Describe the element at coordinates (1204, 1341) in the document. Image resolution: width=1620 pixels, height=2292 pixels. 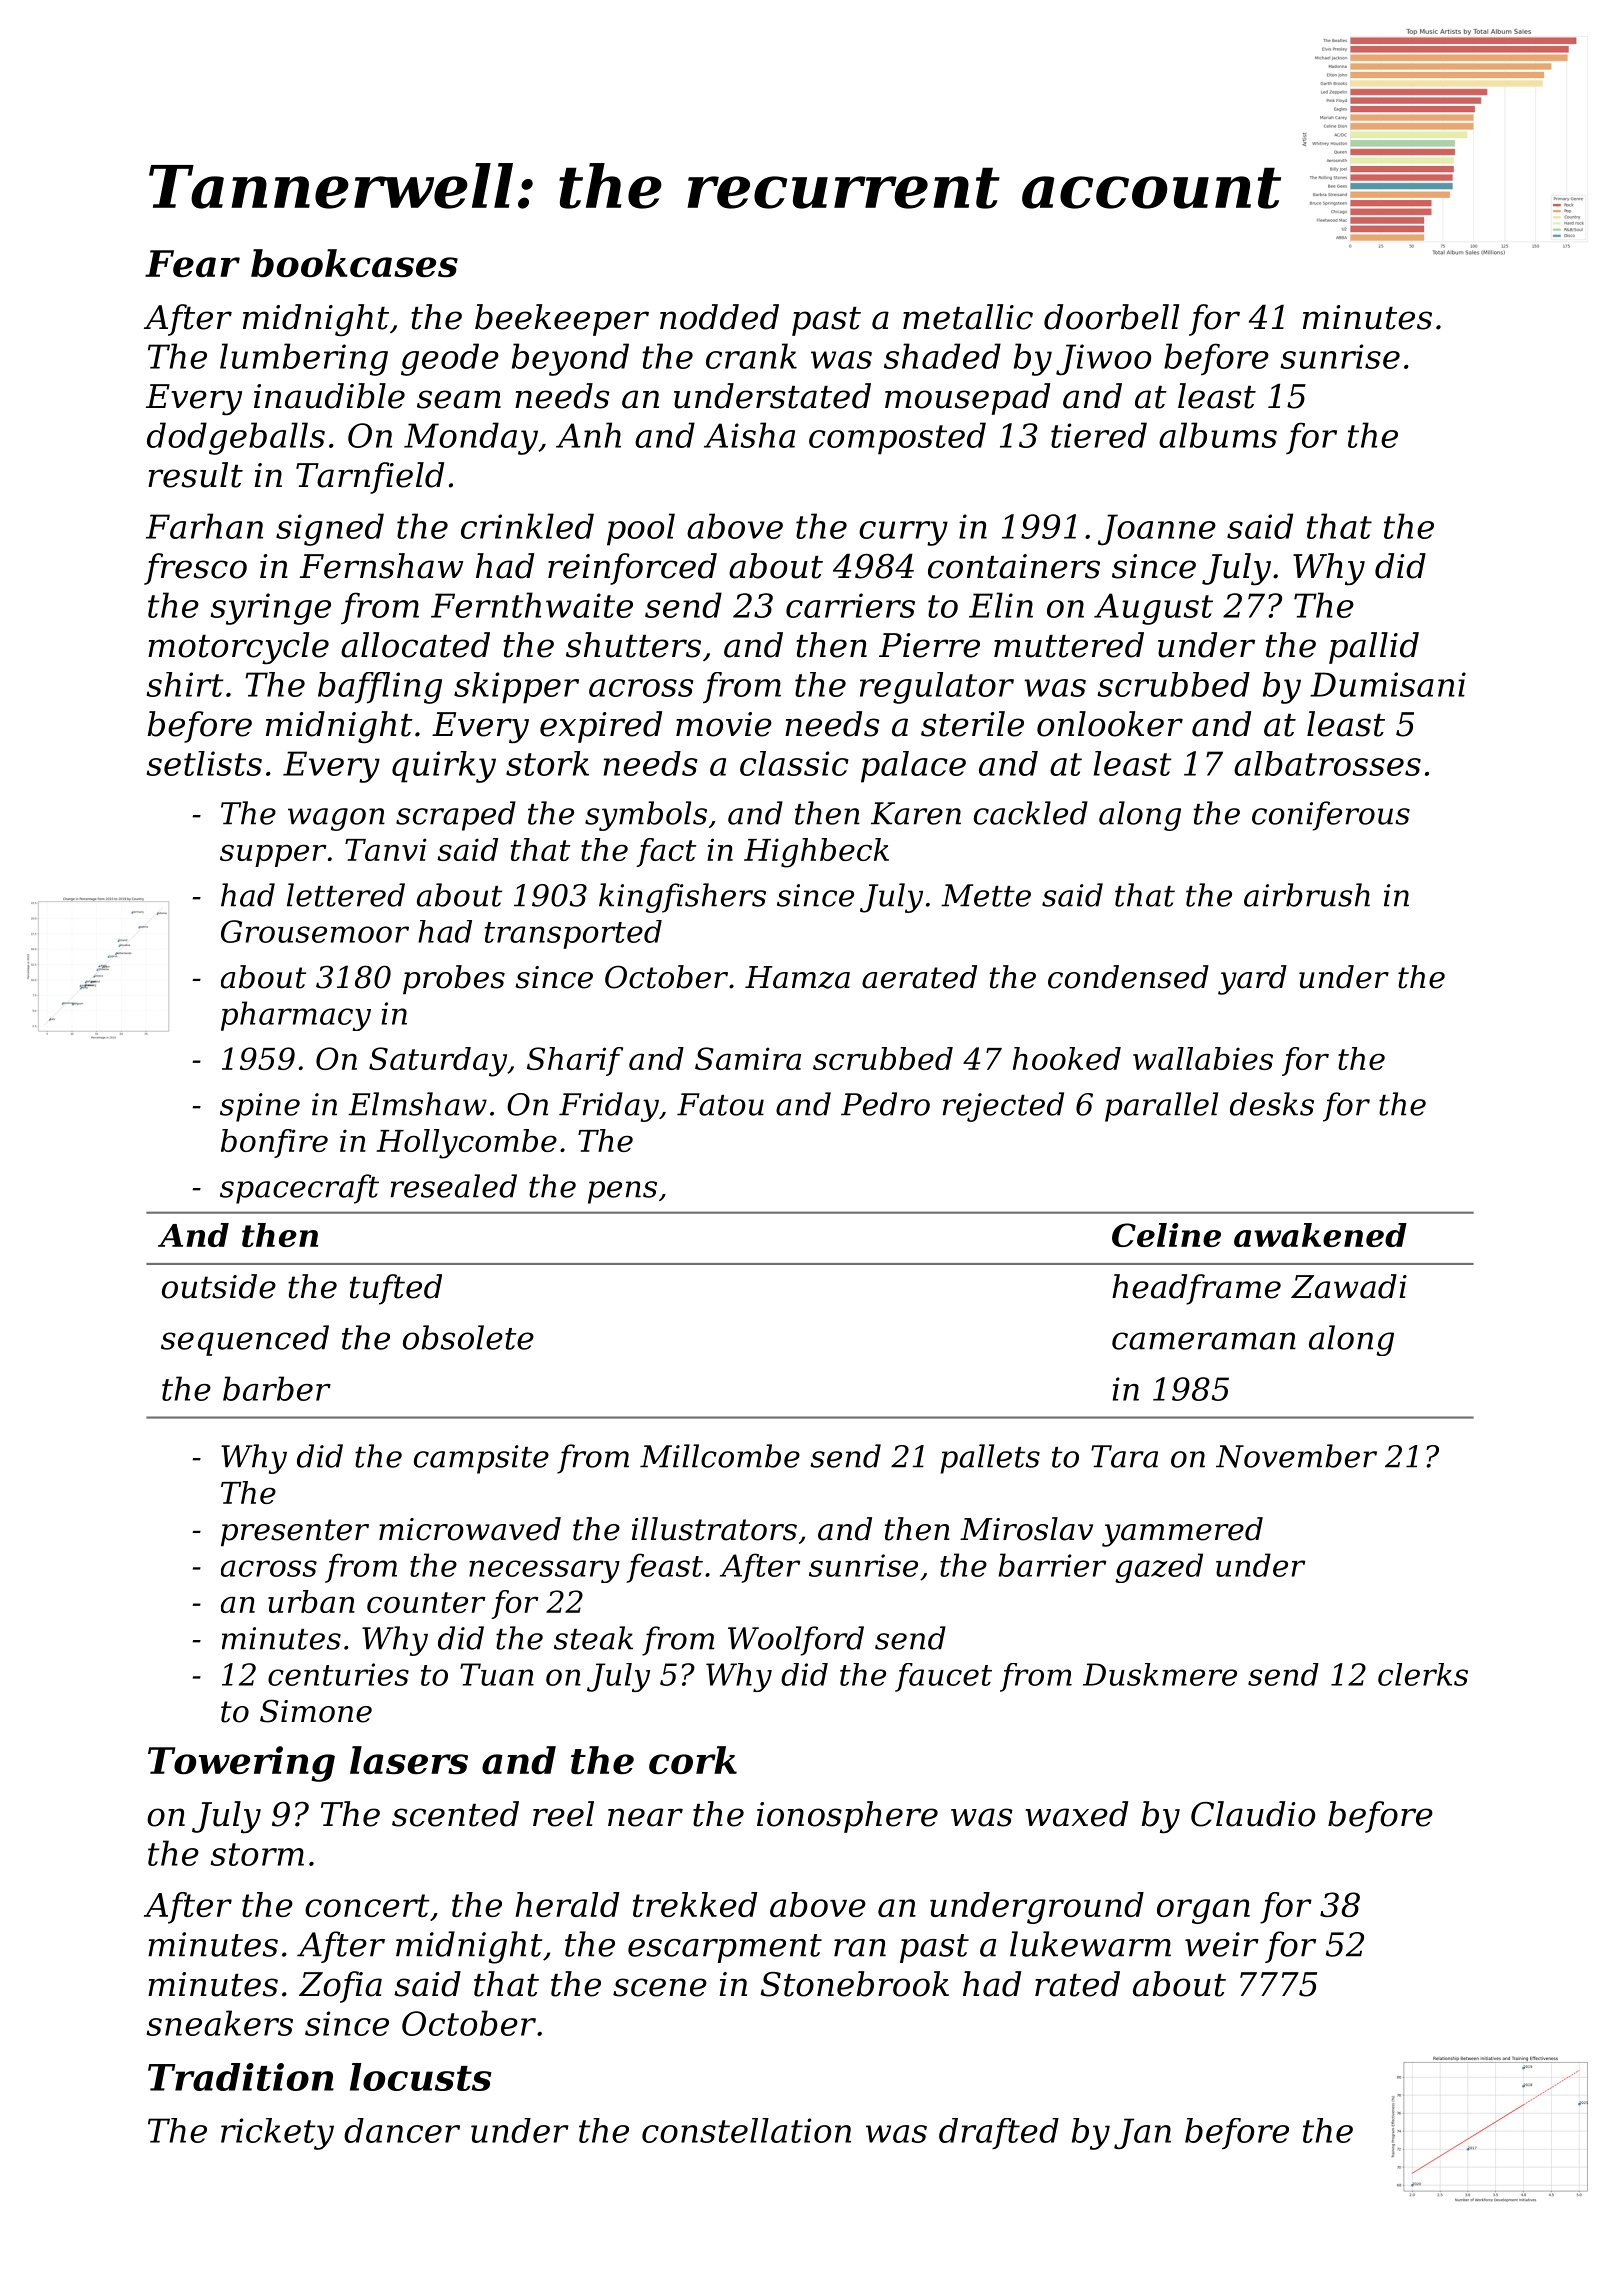
I see `cameraman` at that location.
